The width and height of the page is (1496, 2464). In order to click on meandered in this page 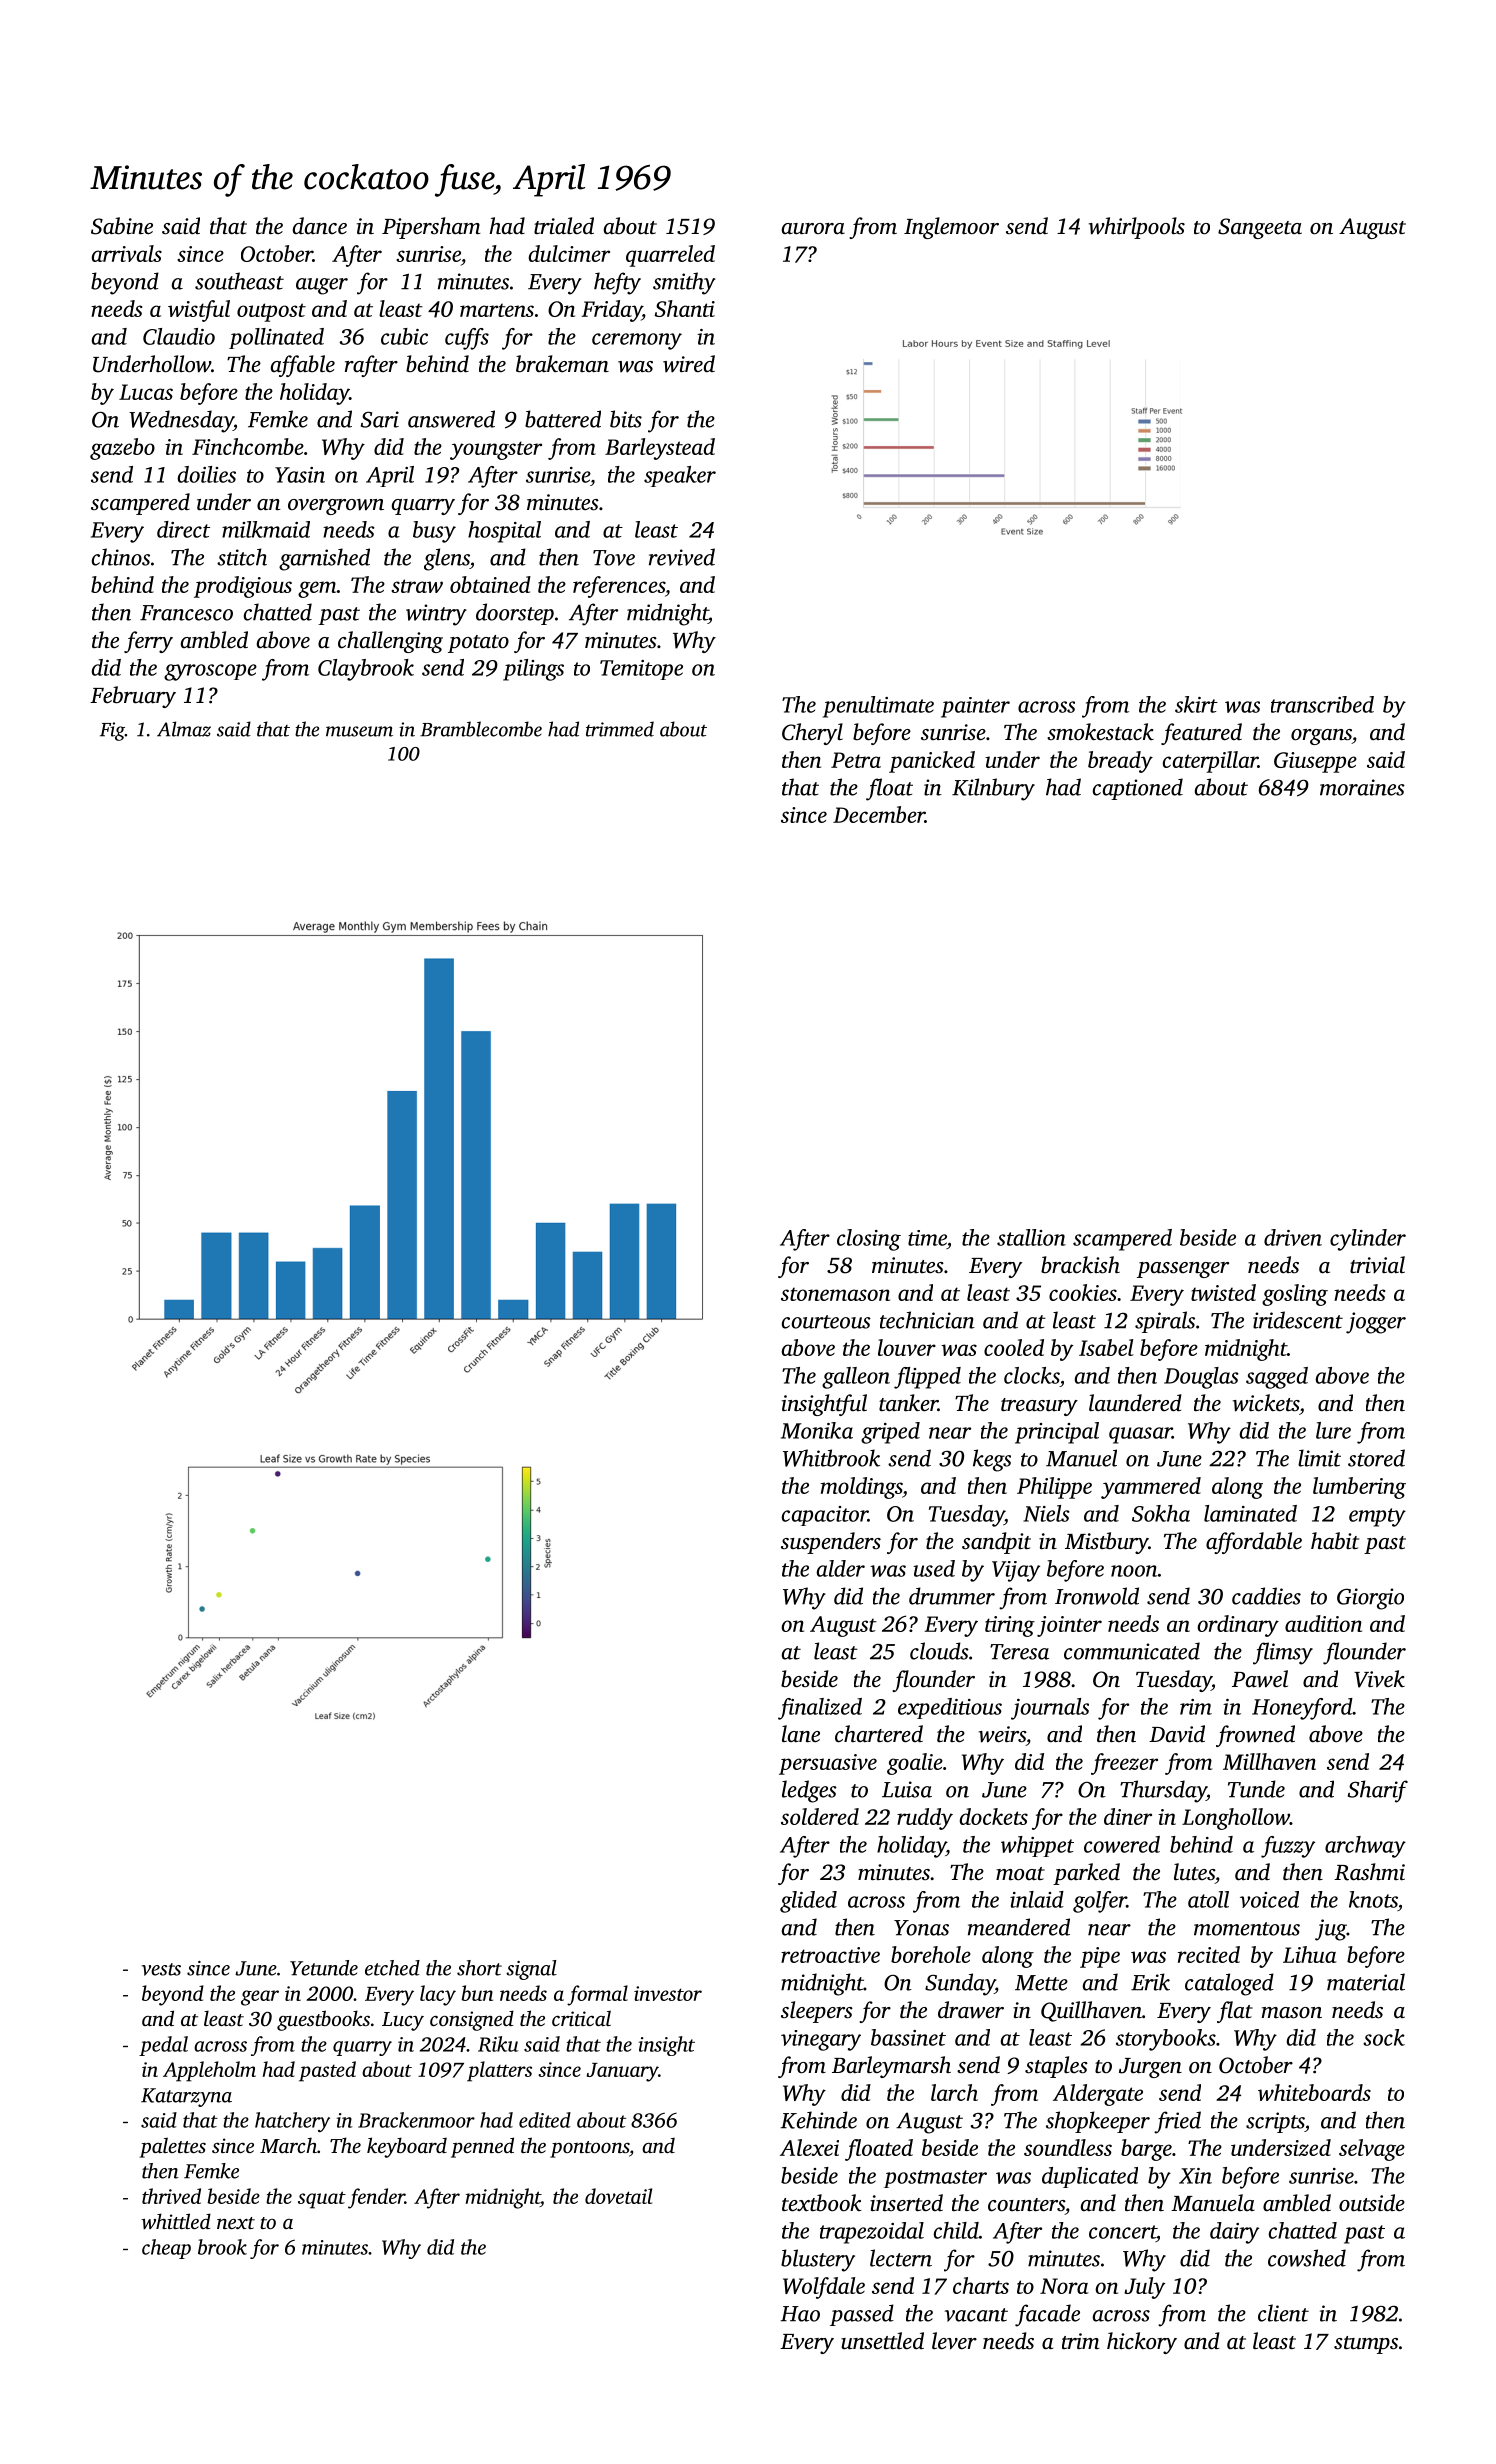, I will do `click(1019, 1927)`.
